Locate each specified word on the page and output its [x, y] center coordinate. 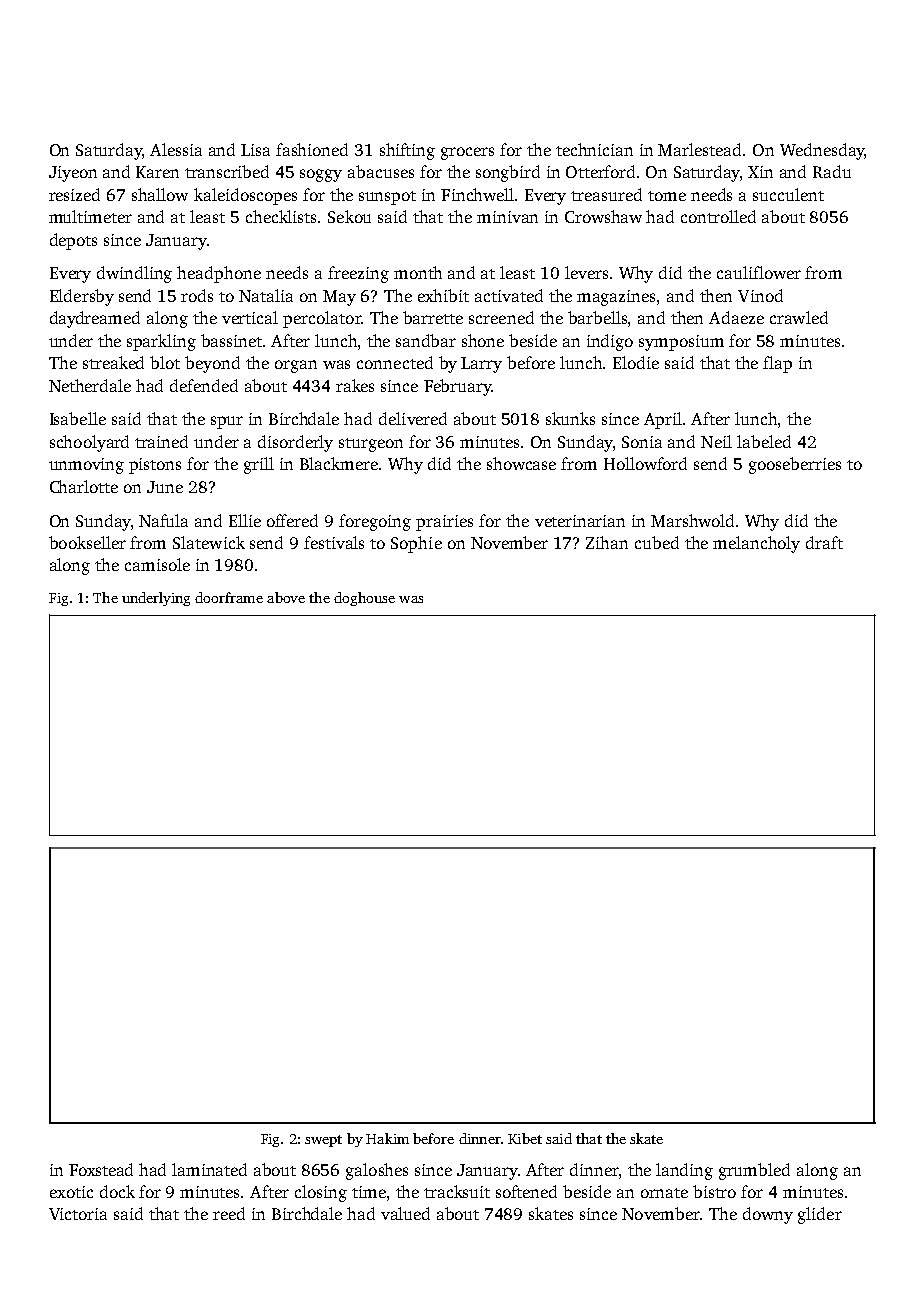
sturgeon [371, 445]
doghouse [364, 599]
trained [161, 441]
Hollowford [645, 463]
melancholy [756, 544]
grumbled [754, 1171]
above [286, 597]
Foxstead [101, 1169]
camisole [157, 564]
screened [501, 317]
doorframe [229, 597]
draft [824, 542]
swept [323, 1141]
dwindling [134, 274]
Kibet [525, 1138]
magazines [616, 298]
